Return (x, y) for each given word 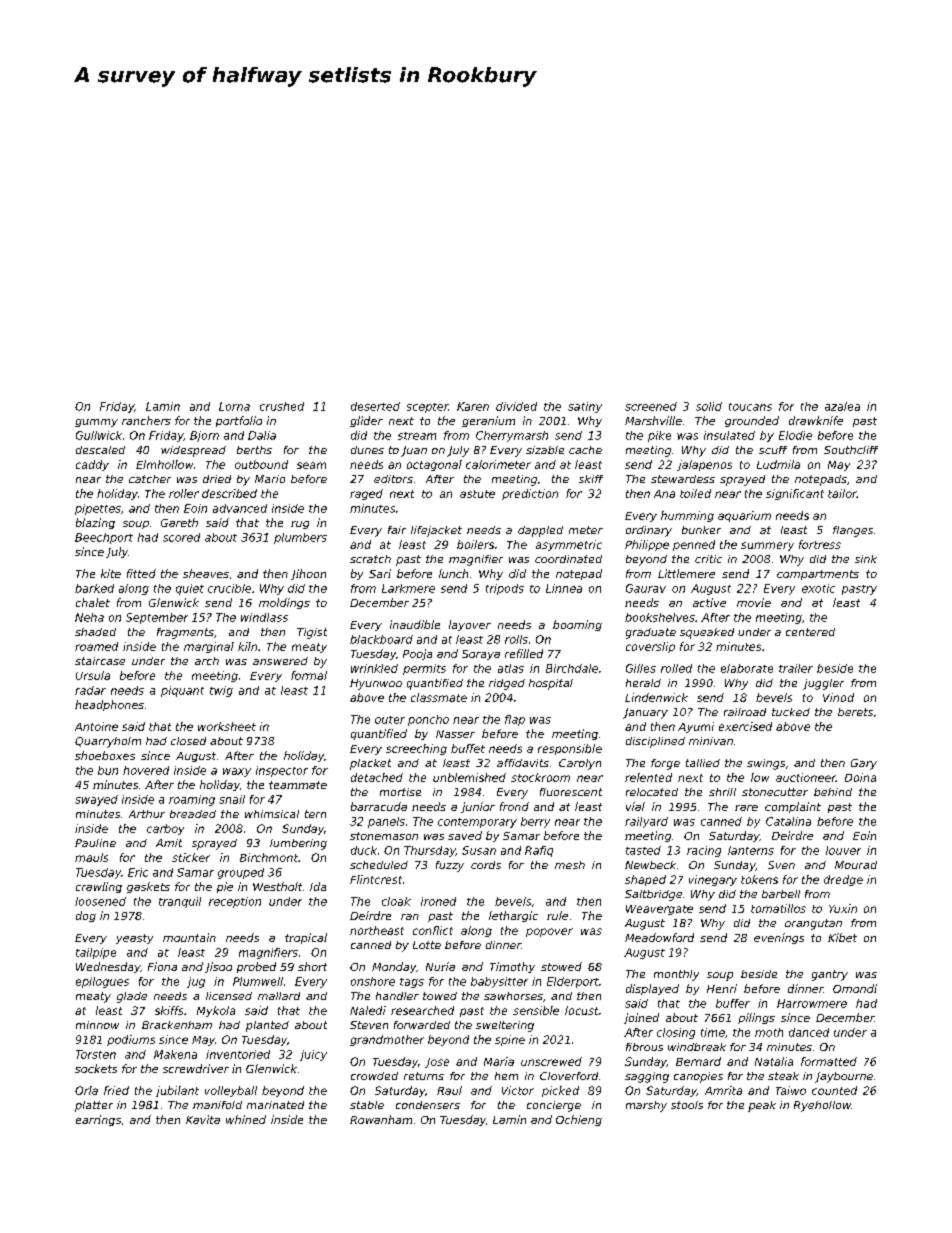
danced (809, 1032)
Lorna (234, 406)
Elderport (573, 982)
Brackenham (177, 1025)
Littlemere (686, 573)
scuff (773, 450)
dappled (540, 531)
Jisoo (218, 967)
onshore (373, 981)
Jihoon (308, 574)
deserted (375, 406)
